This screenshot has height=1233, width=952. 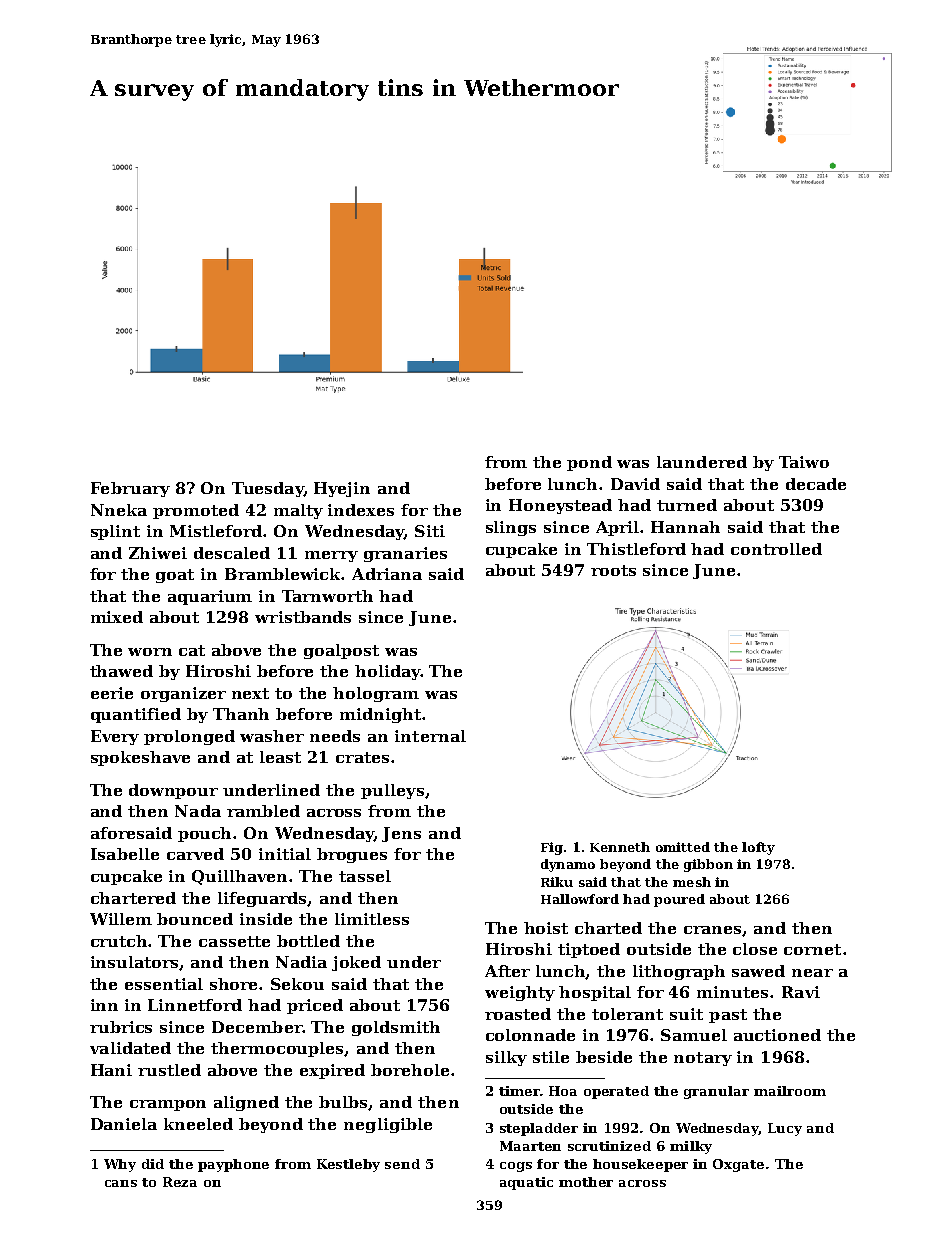 What do you see at coordinates (150, 652) in the screenshot?
I see `worn` at bounding box center [150, 652].
